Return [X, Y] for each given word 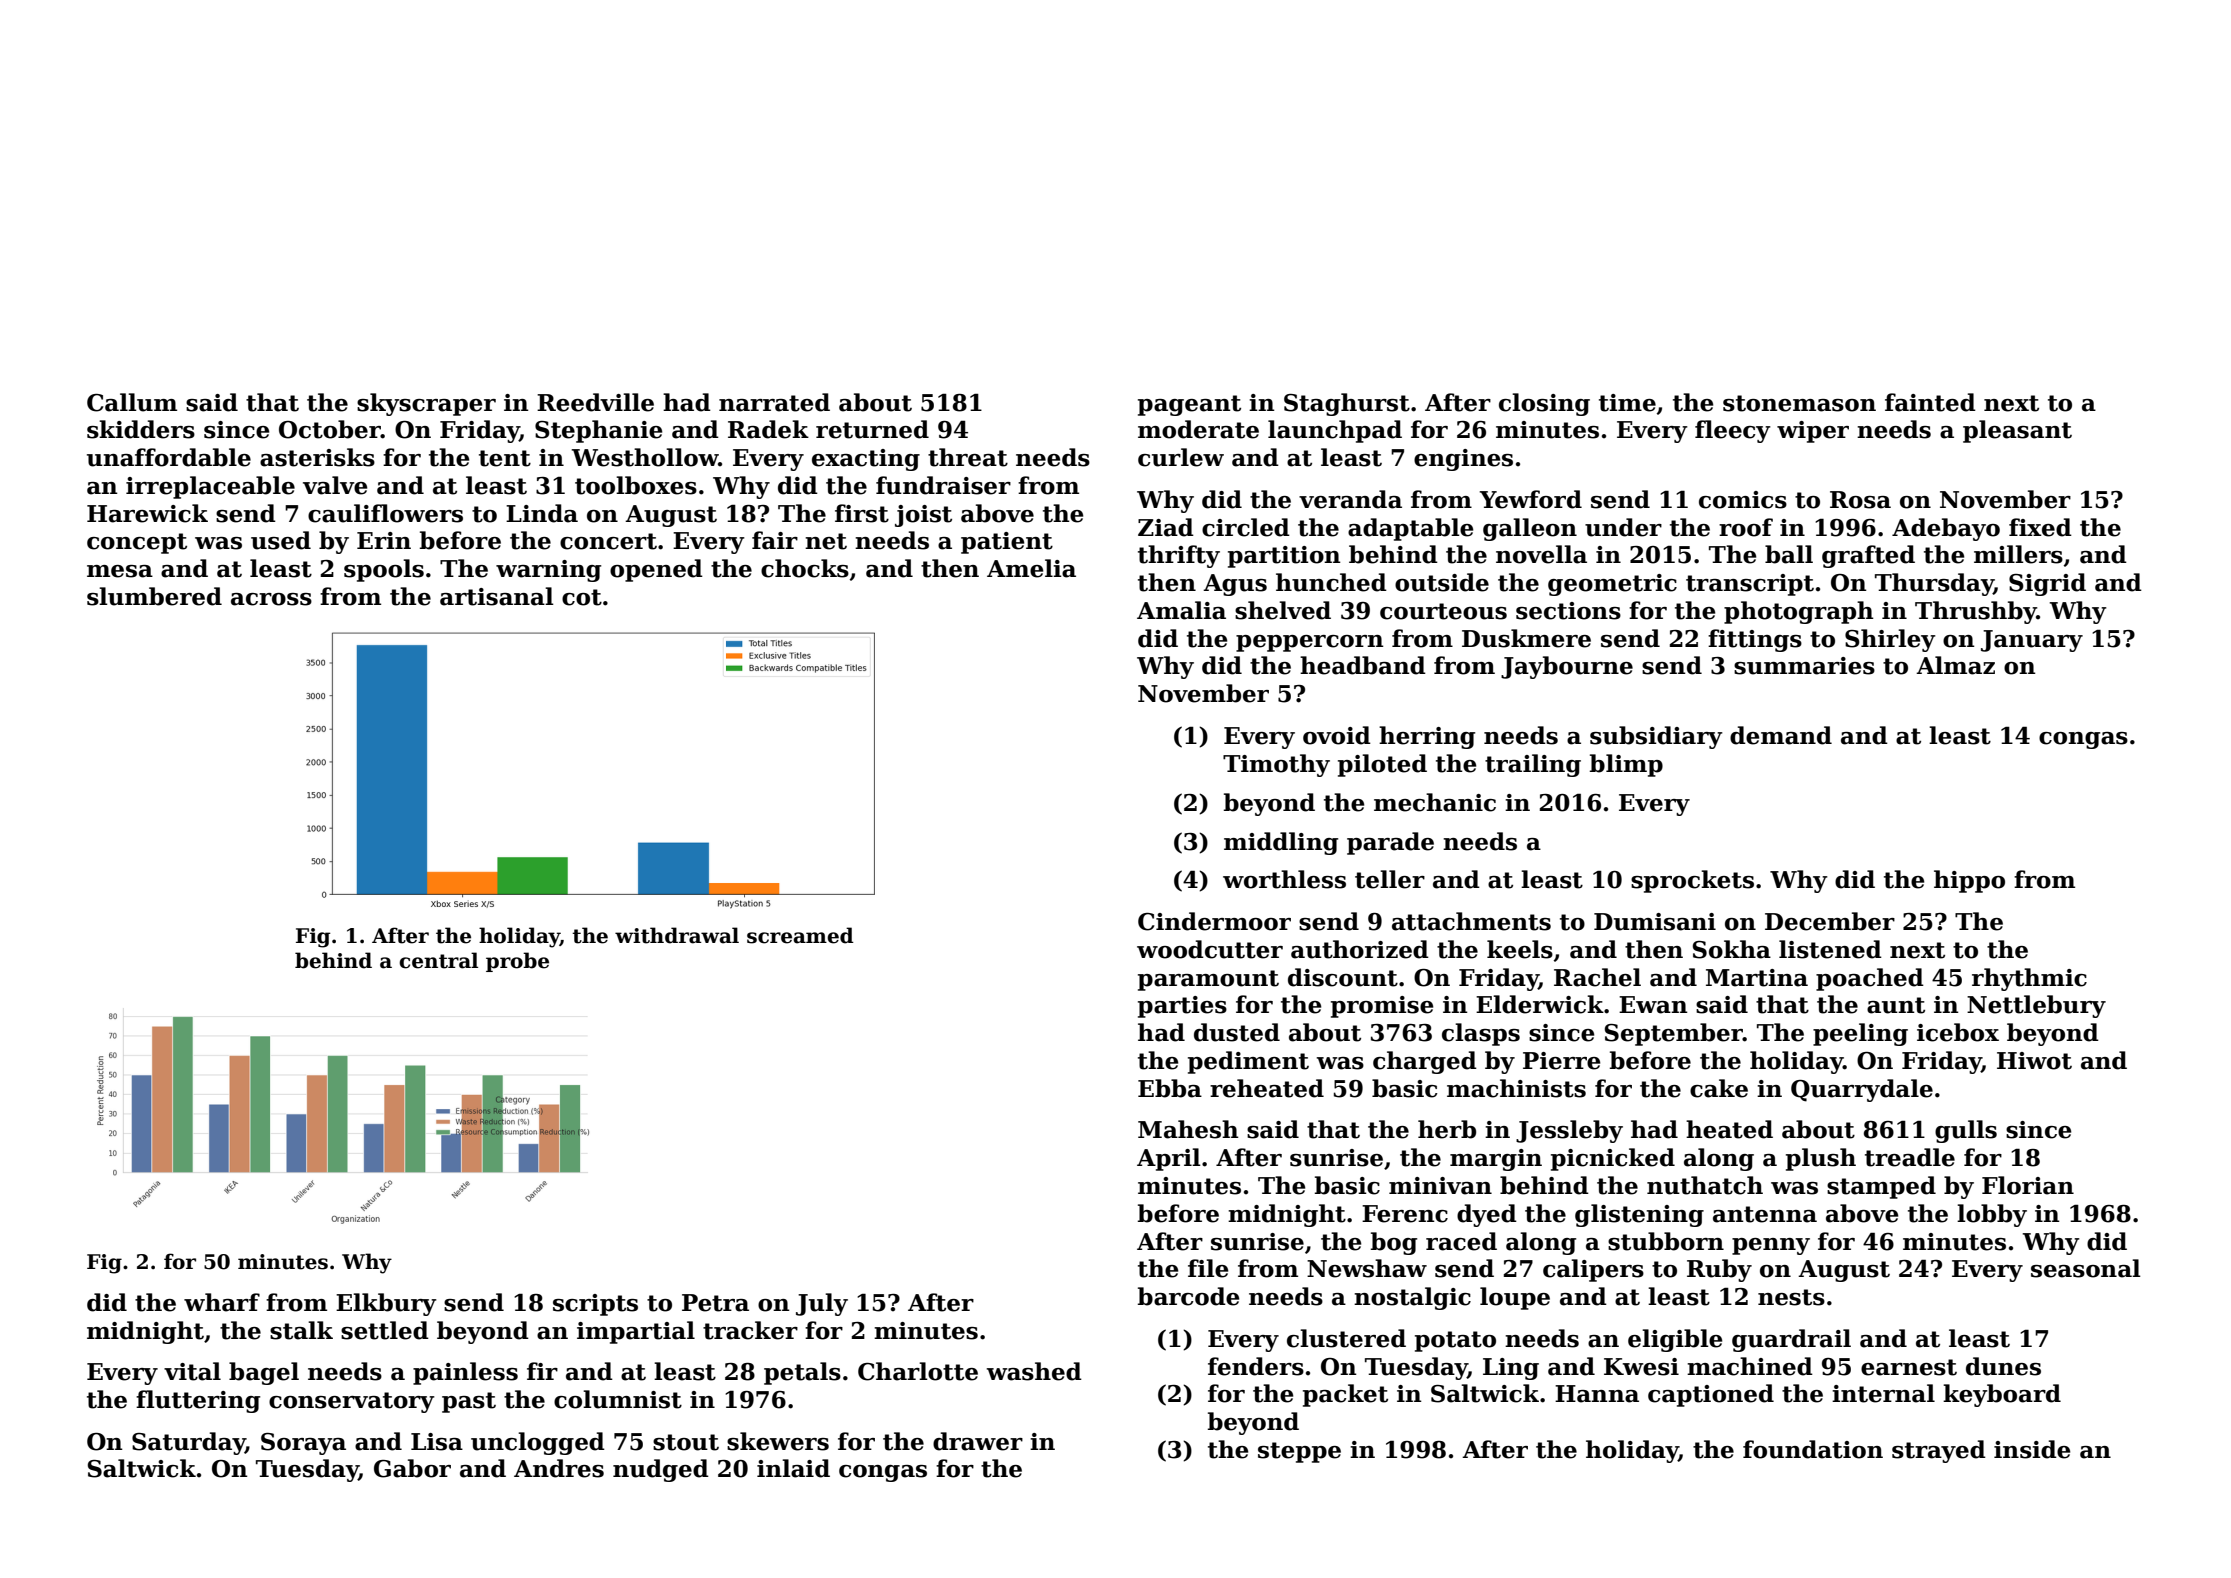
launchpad [1335, 431]
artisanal [497, 596]
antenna [1765, 1214]
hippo [1969, 881]
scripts [595, 1305]
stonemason [1799, 403]
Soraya [303, 1444]
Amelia [1031, 568]
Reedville [595, 402]
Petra [715, 1303]
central [438, 960]
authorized [1360, 949]
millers [2018, 554]
